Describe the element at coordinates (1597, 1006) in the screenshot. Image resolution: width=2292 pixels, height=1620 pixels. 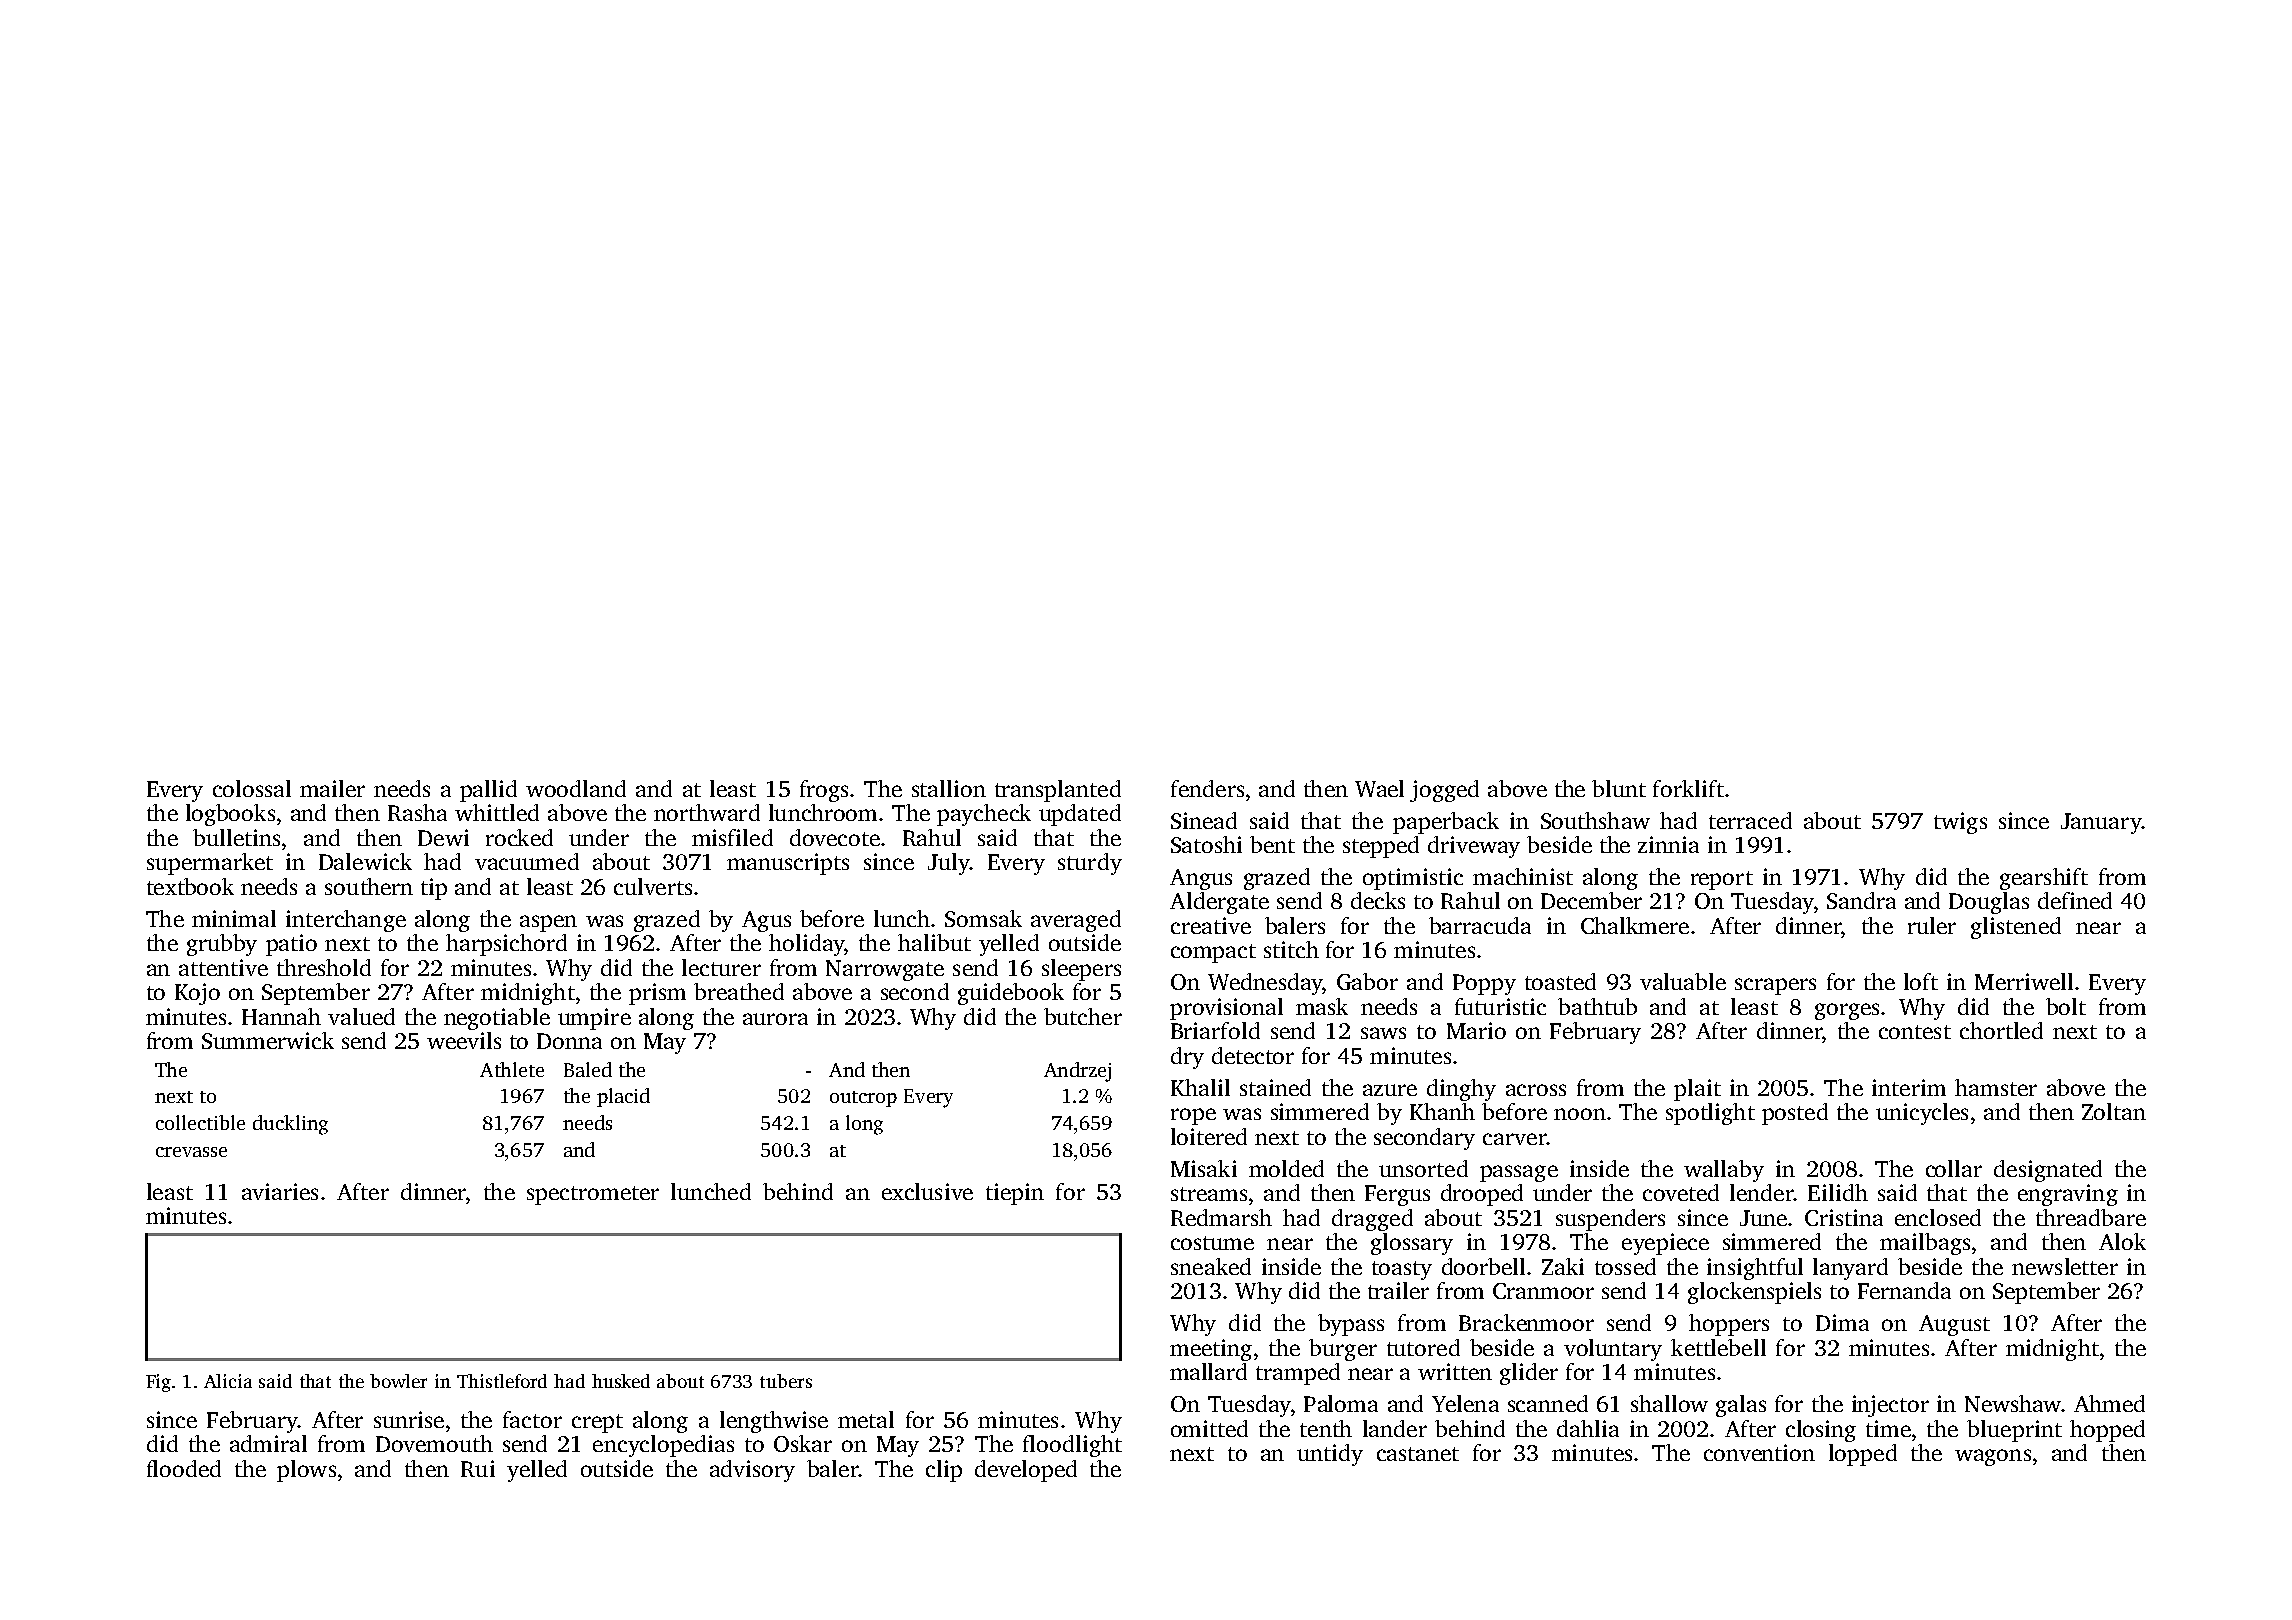
I see `bathtub` at that location.
